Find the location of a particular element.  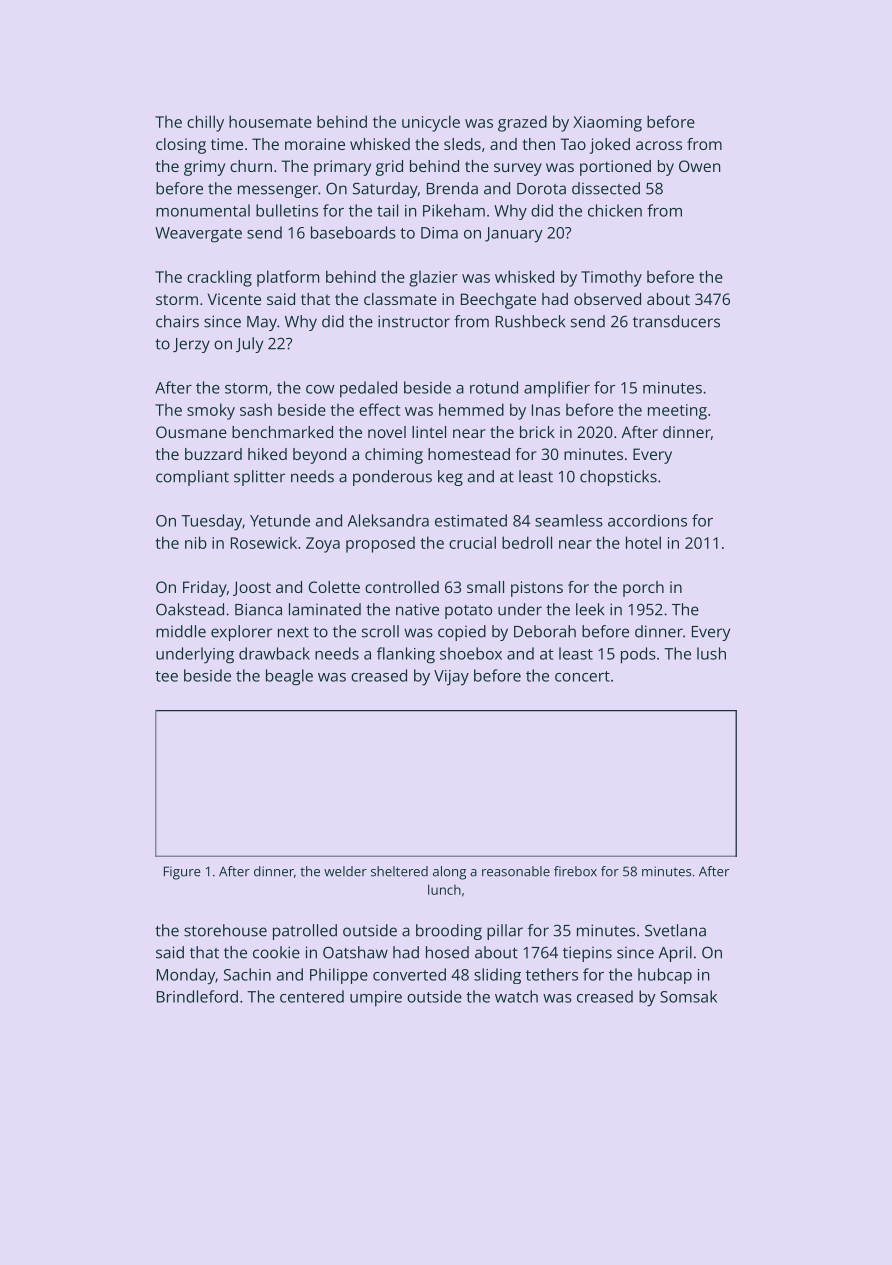

lush is located at coordinates (711, 653).
